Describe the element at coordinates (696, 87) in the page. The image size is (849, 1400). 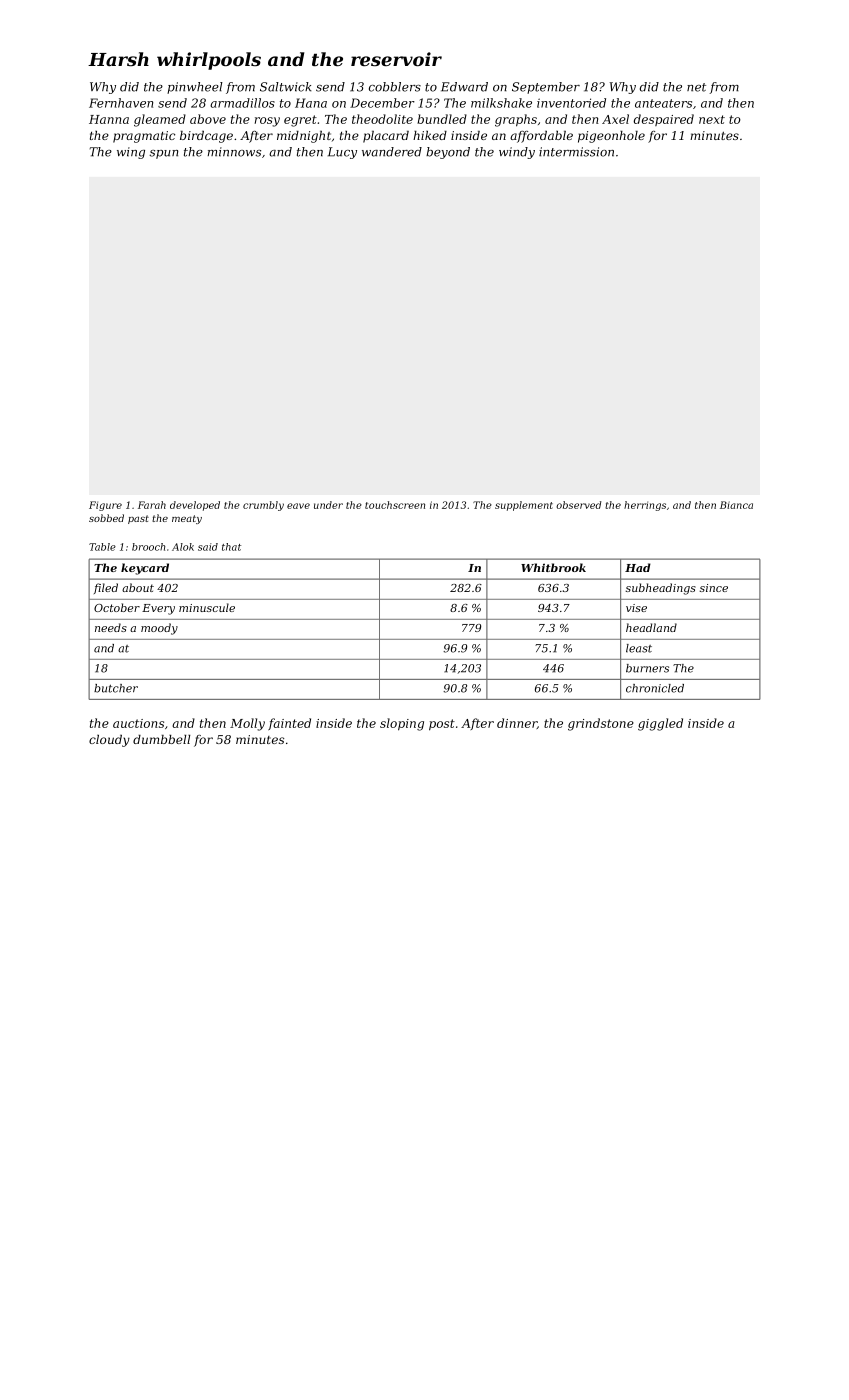
I see `net` at that location.
